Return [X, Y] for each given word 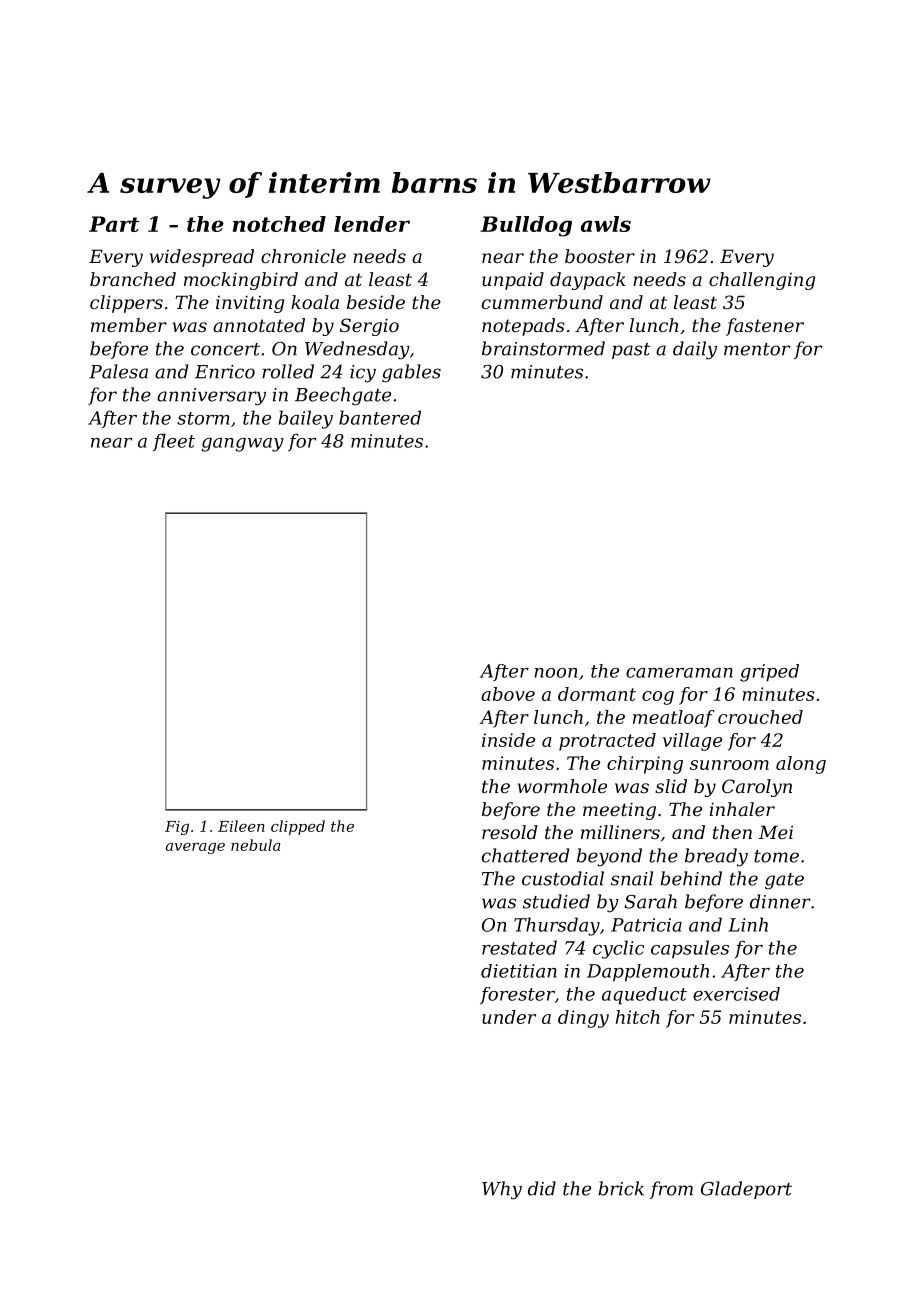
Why [502, 1190]
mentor [757, 349]
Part [114, 224]
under [509, 1017]
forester [517, 995]
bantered [380, 417]
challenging [762, 281]
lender [372, 224]
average [195, 848]
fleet [174, 442]
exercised [736, 994]
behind [691, 878]
